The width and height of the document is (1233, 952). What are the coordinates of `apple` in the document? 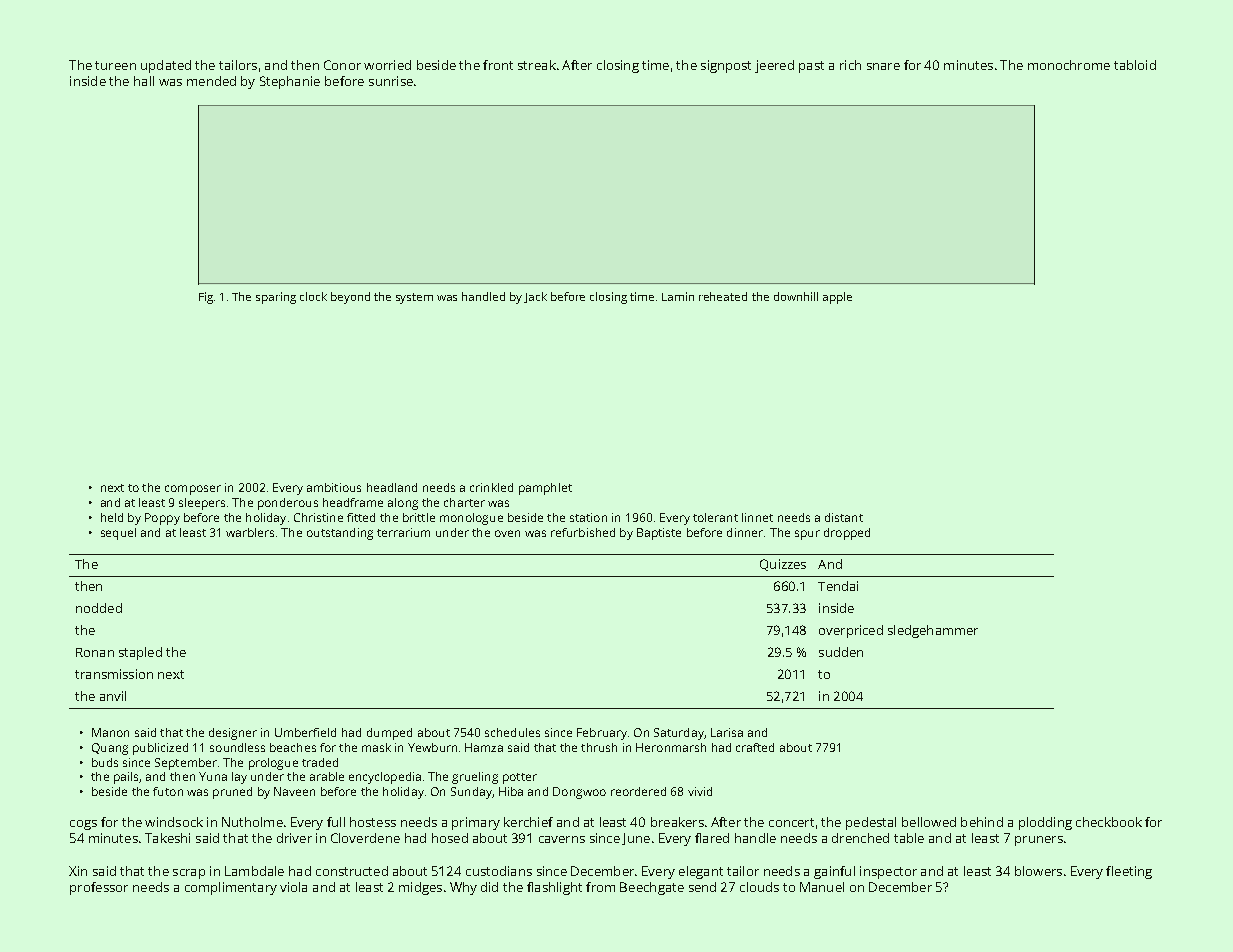 It's located at (837, 298).
